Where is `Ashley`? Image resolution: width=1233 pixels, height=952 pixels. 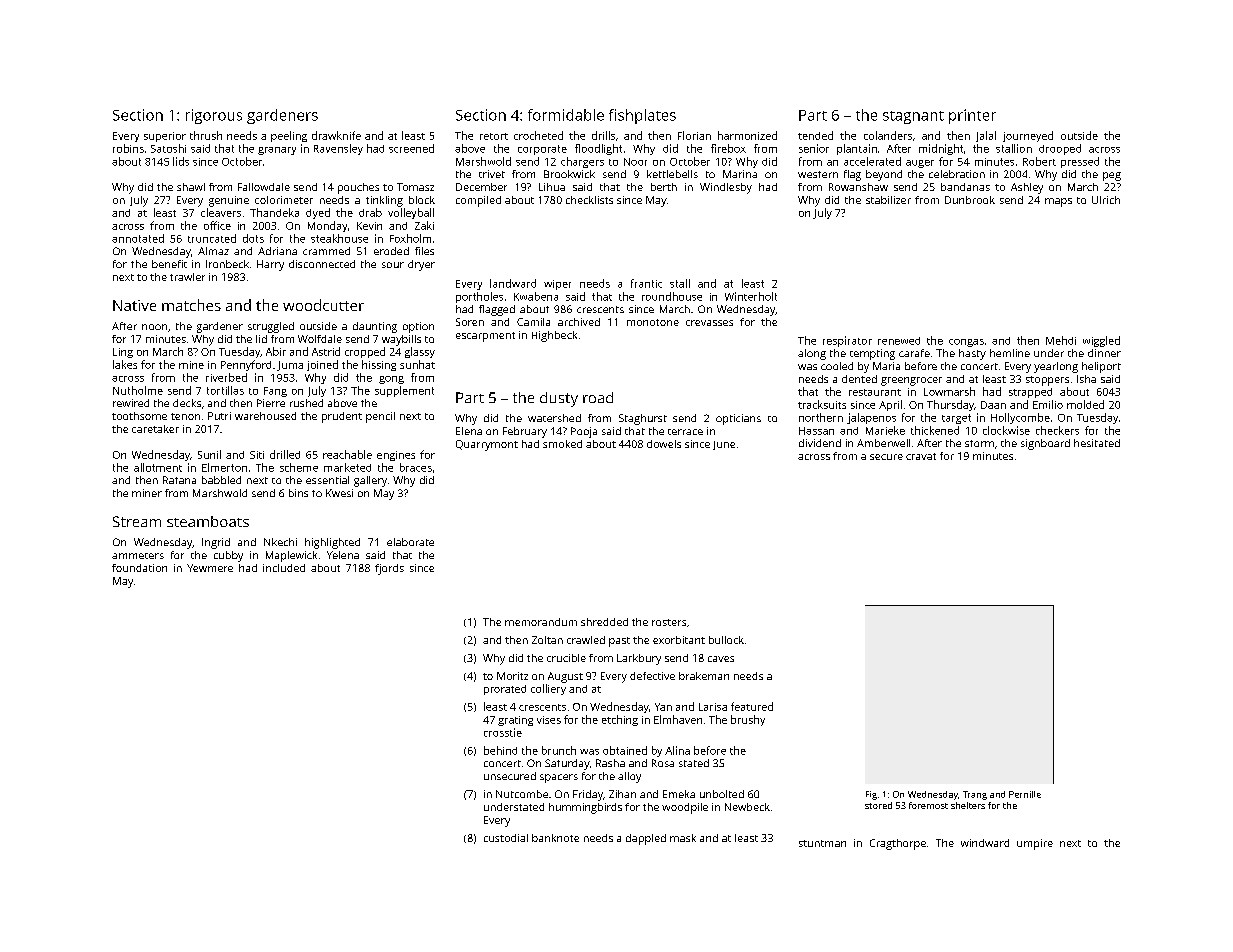 Ashley is located at coordinates (1027, 188).
